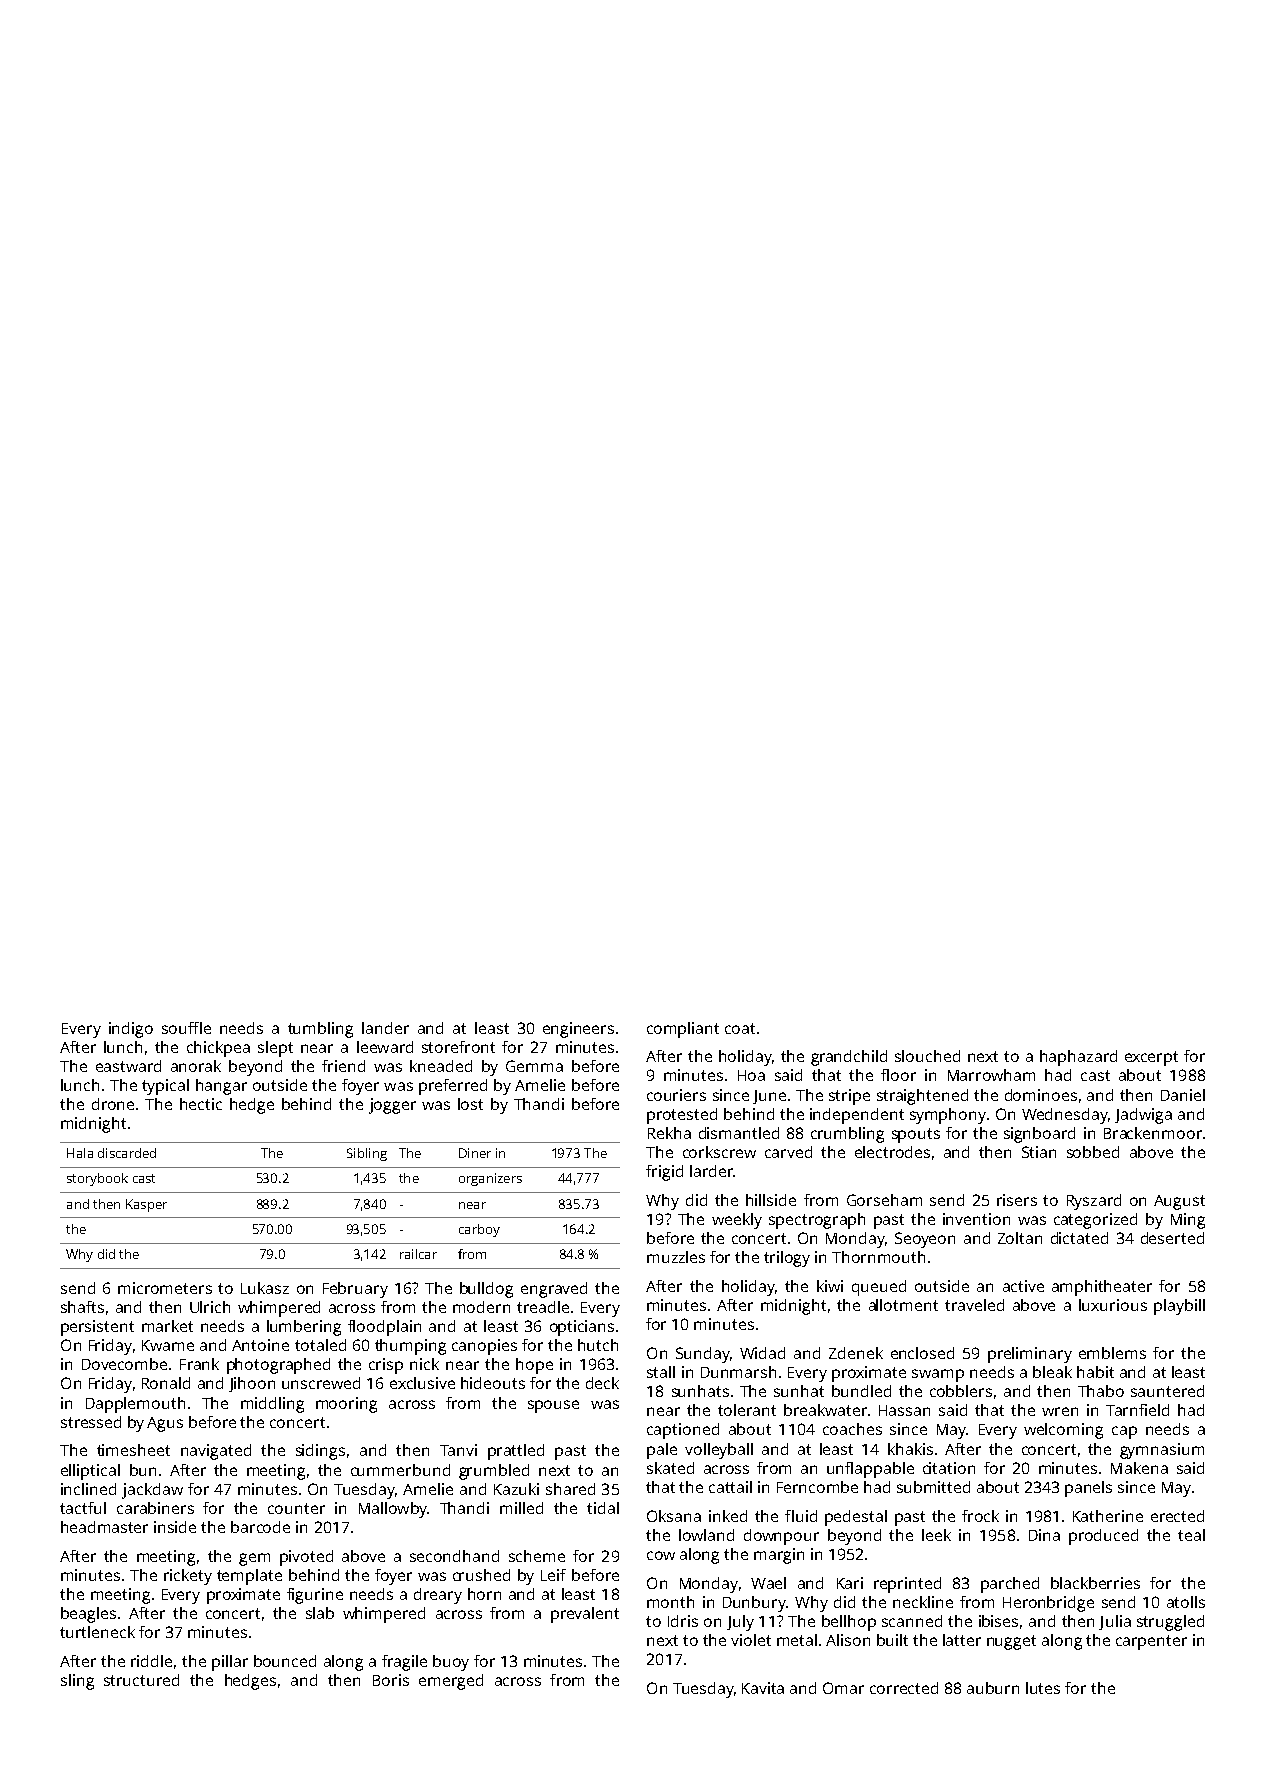  Describe the element at coordinates (490, 1179) in the image. I see `organizers` at that location.
